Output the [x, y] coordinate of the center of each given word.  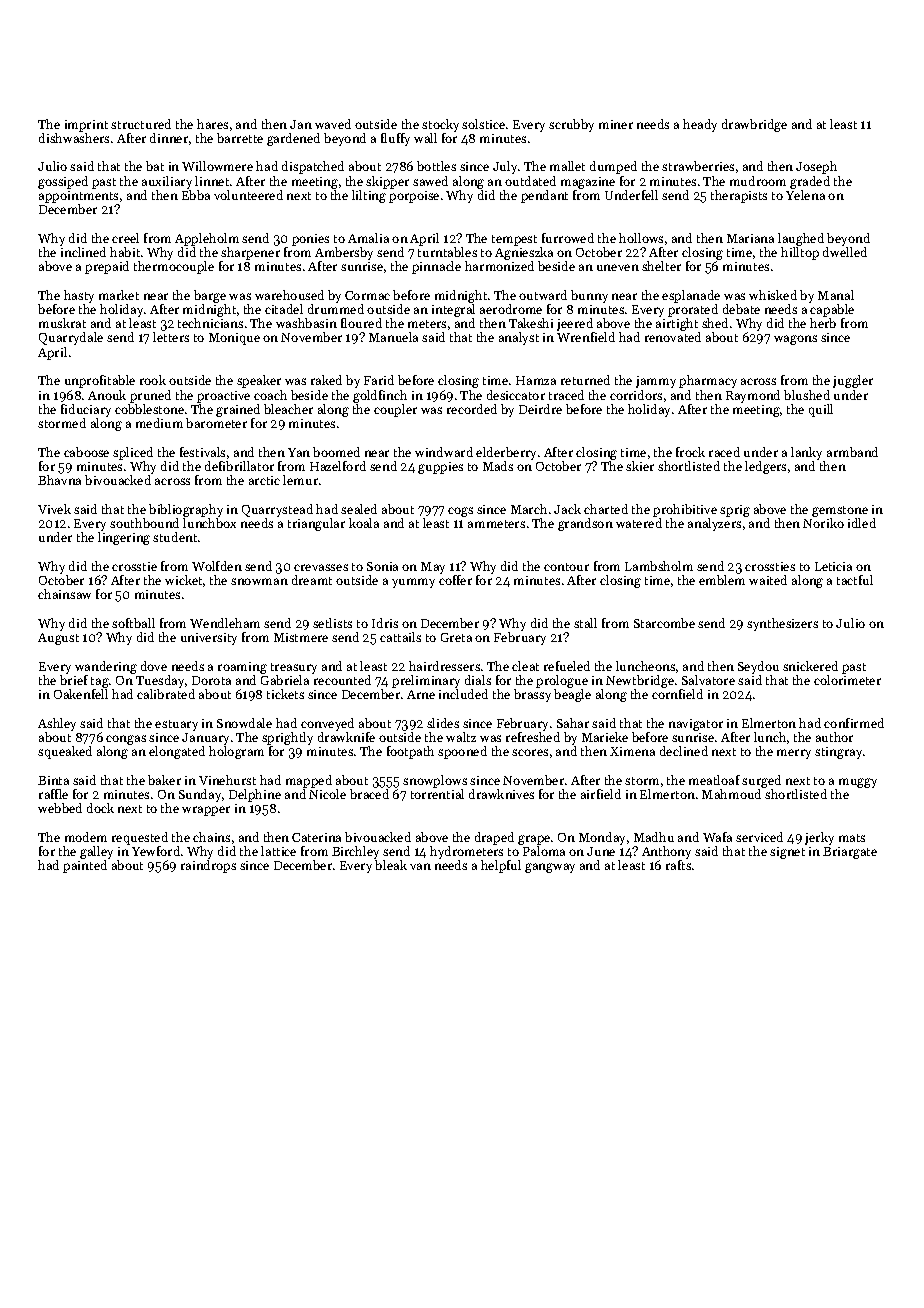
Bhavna [59, 480]
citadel [284, 309]
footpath [410, 752]
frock [690, 452]
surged [761, 781]
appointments [78, 197]
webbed [60, 808]
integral [453, 310]
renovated [673, 337]
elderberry [506, 453]
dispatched [313, 167]
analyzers [714, 524]
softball [133, 623]
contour [566, 567]
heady [700, 125]
